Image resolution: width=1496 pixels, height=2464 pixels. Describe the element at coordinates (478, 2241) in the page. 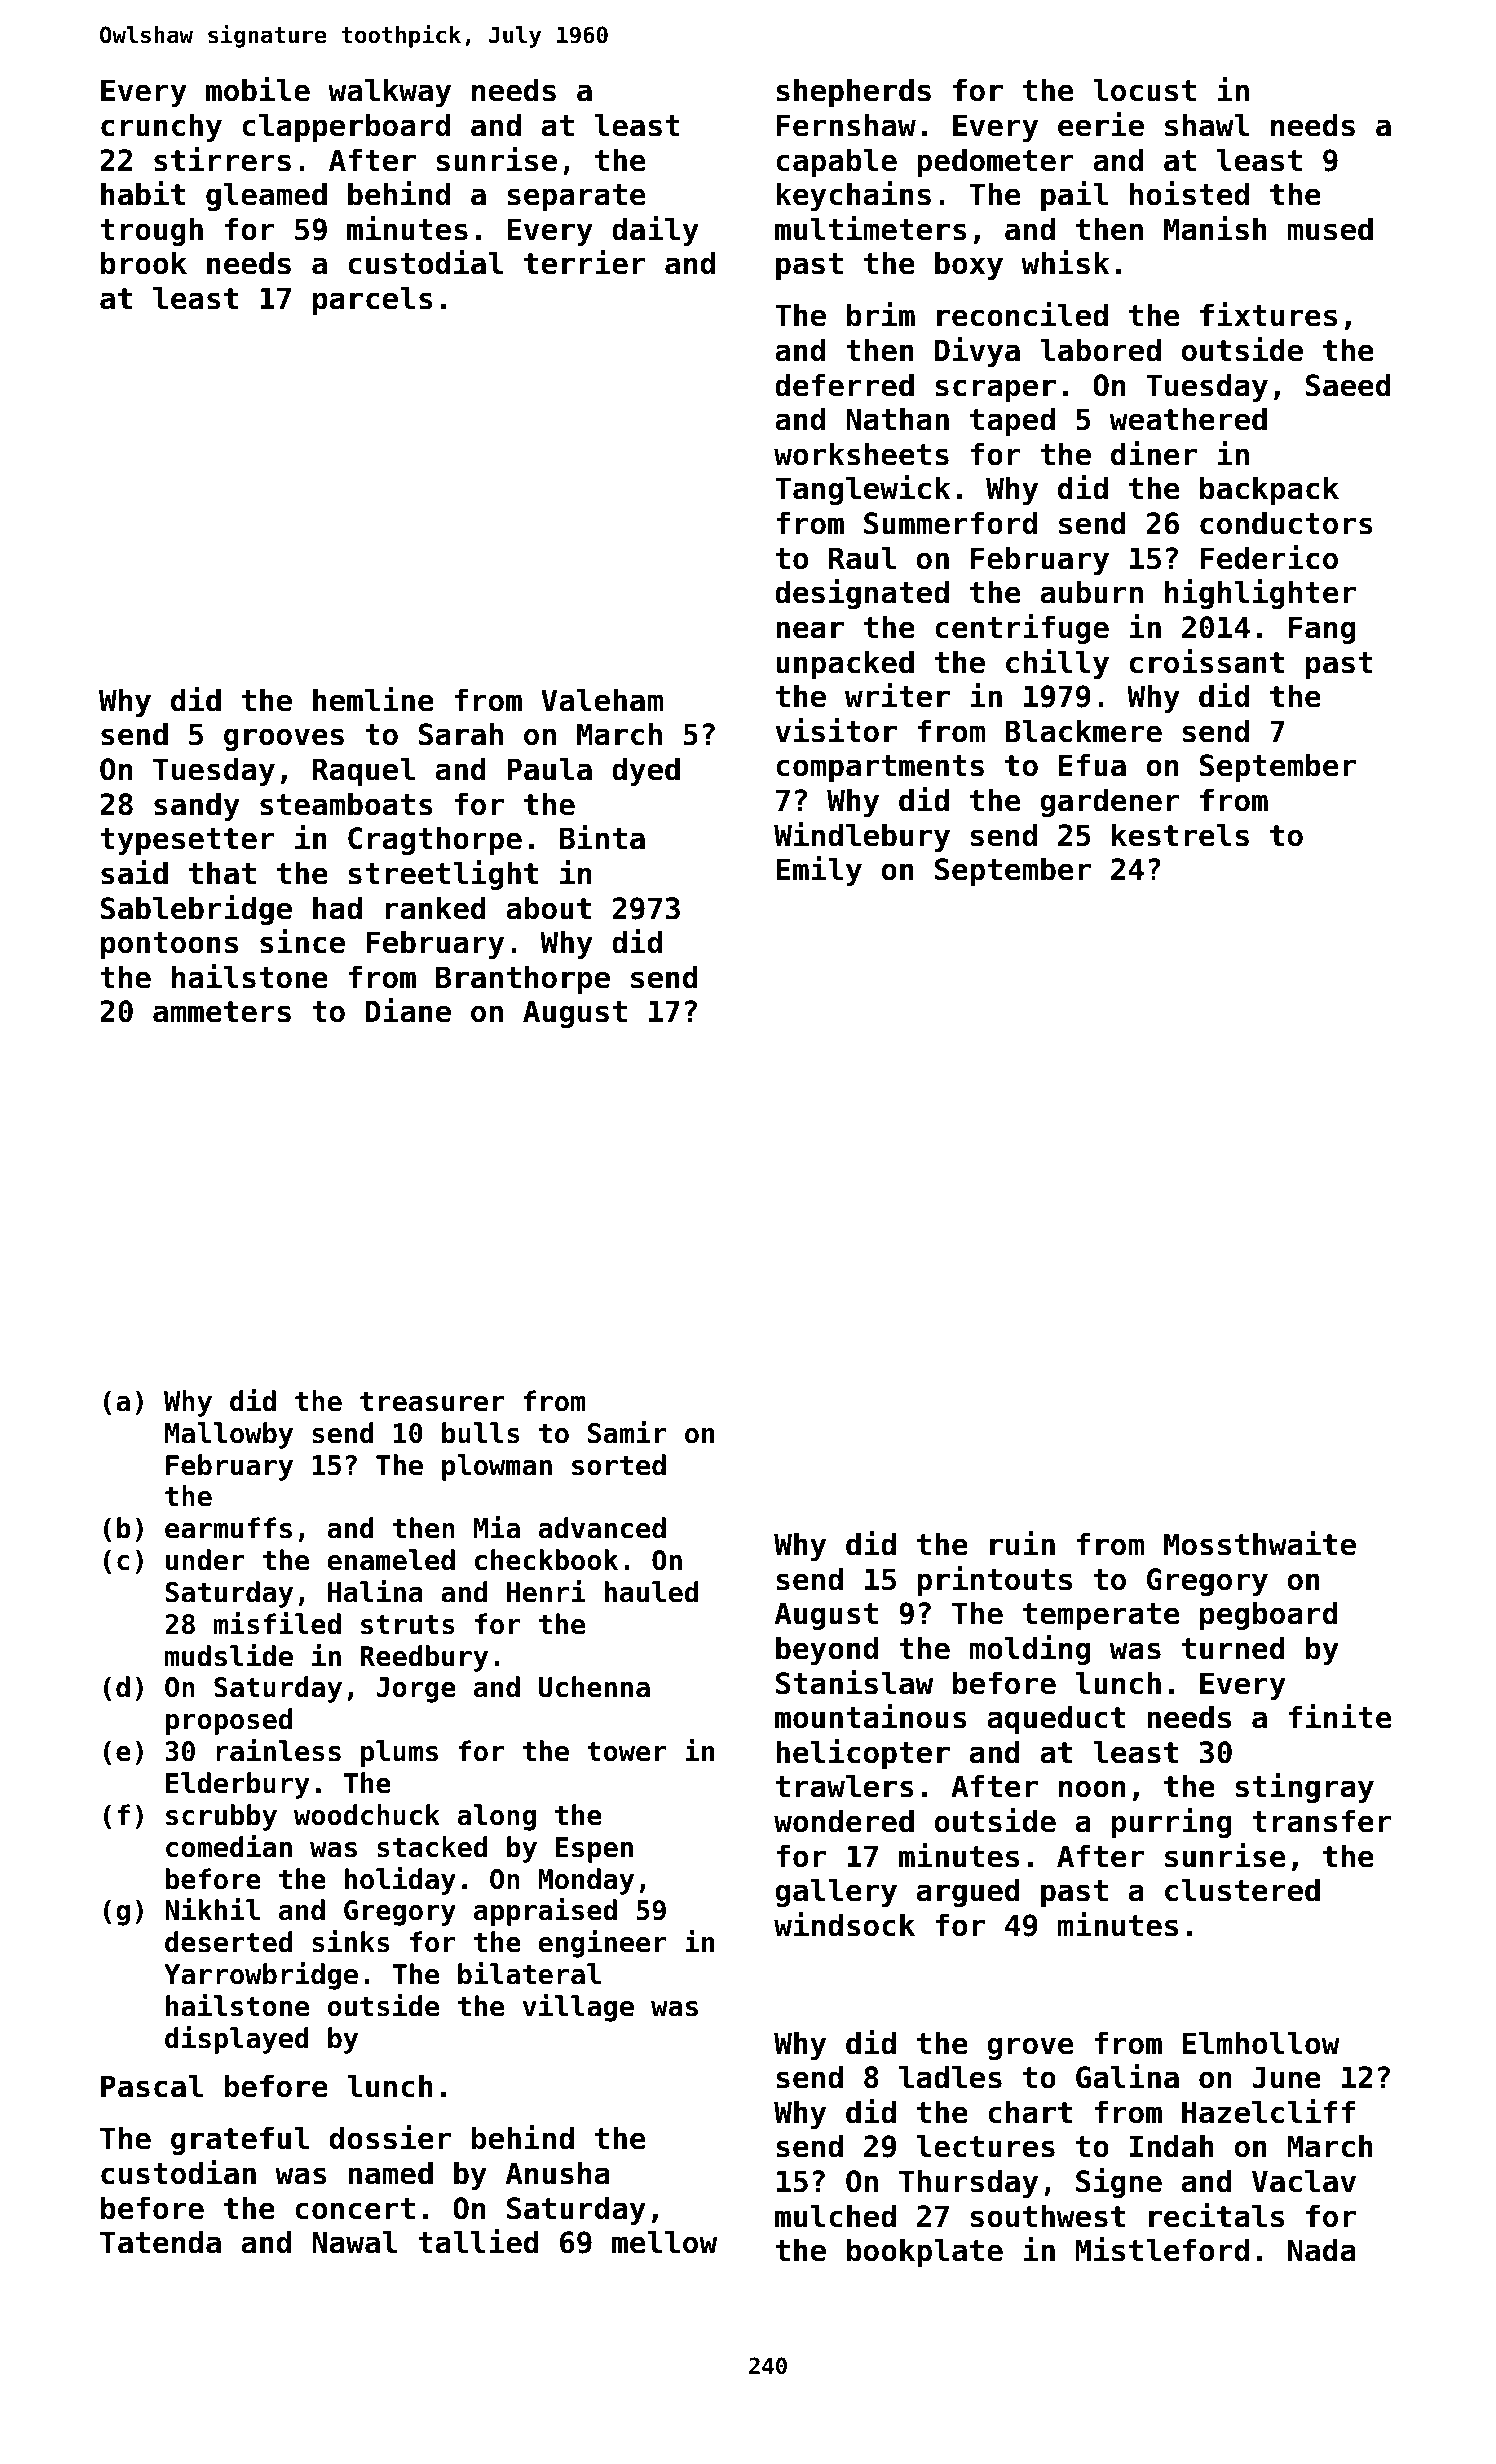

I see `tallied` at that location.
